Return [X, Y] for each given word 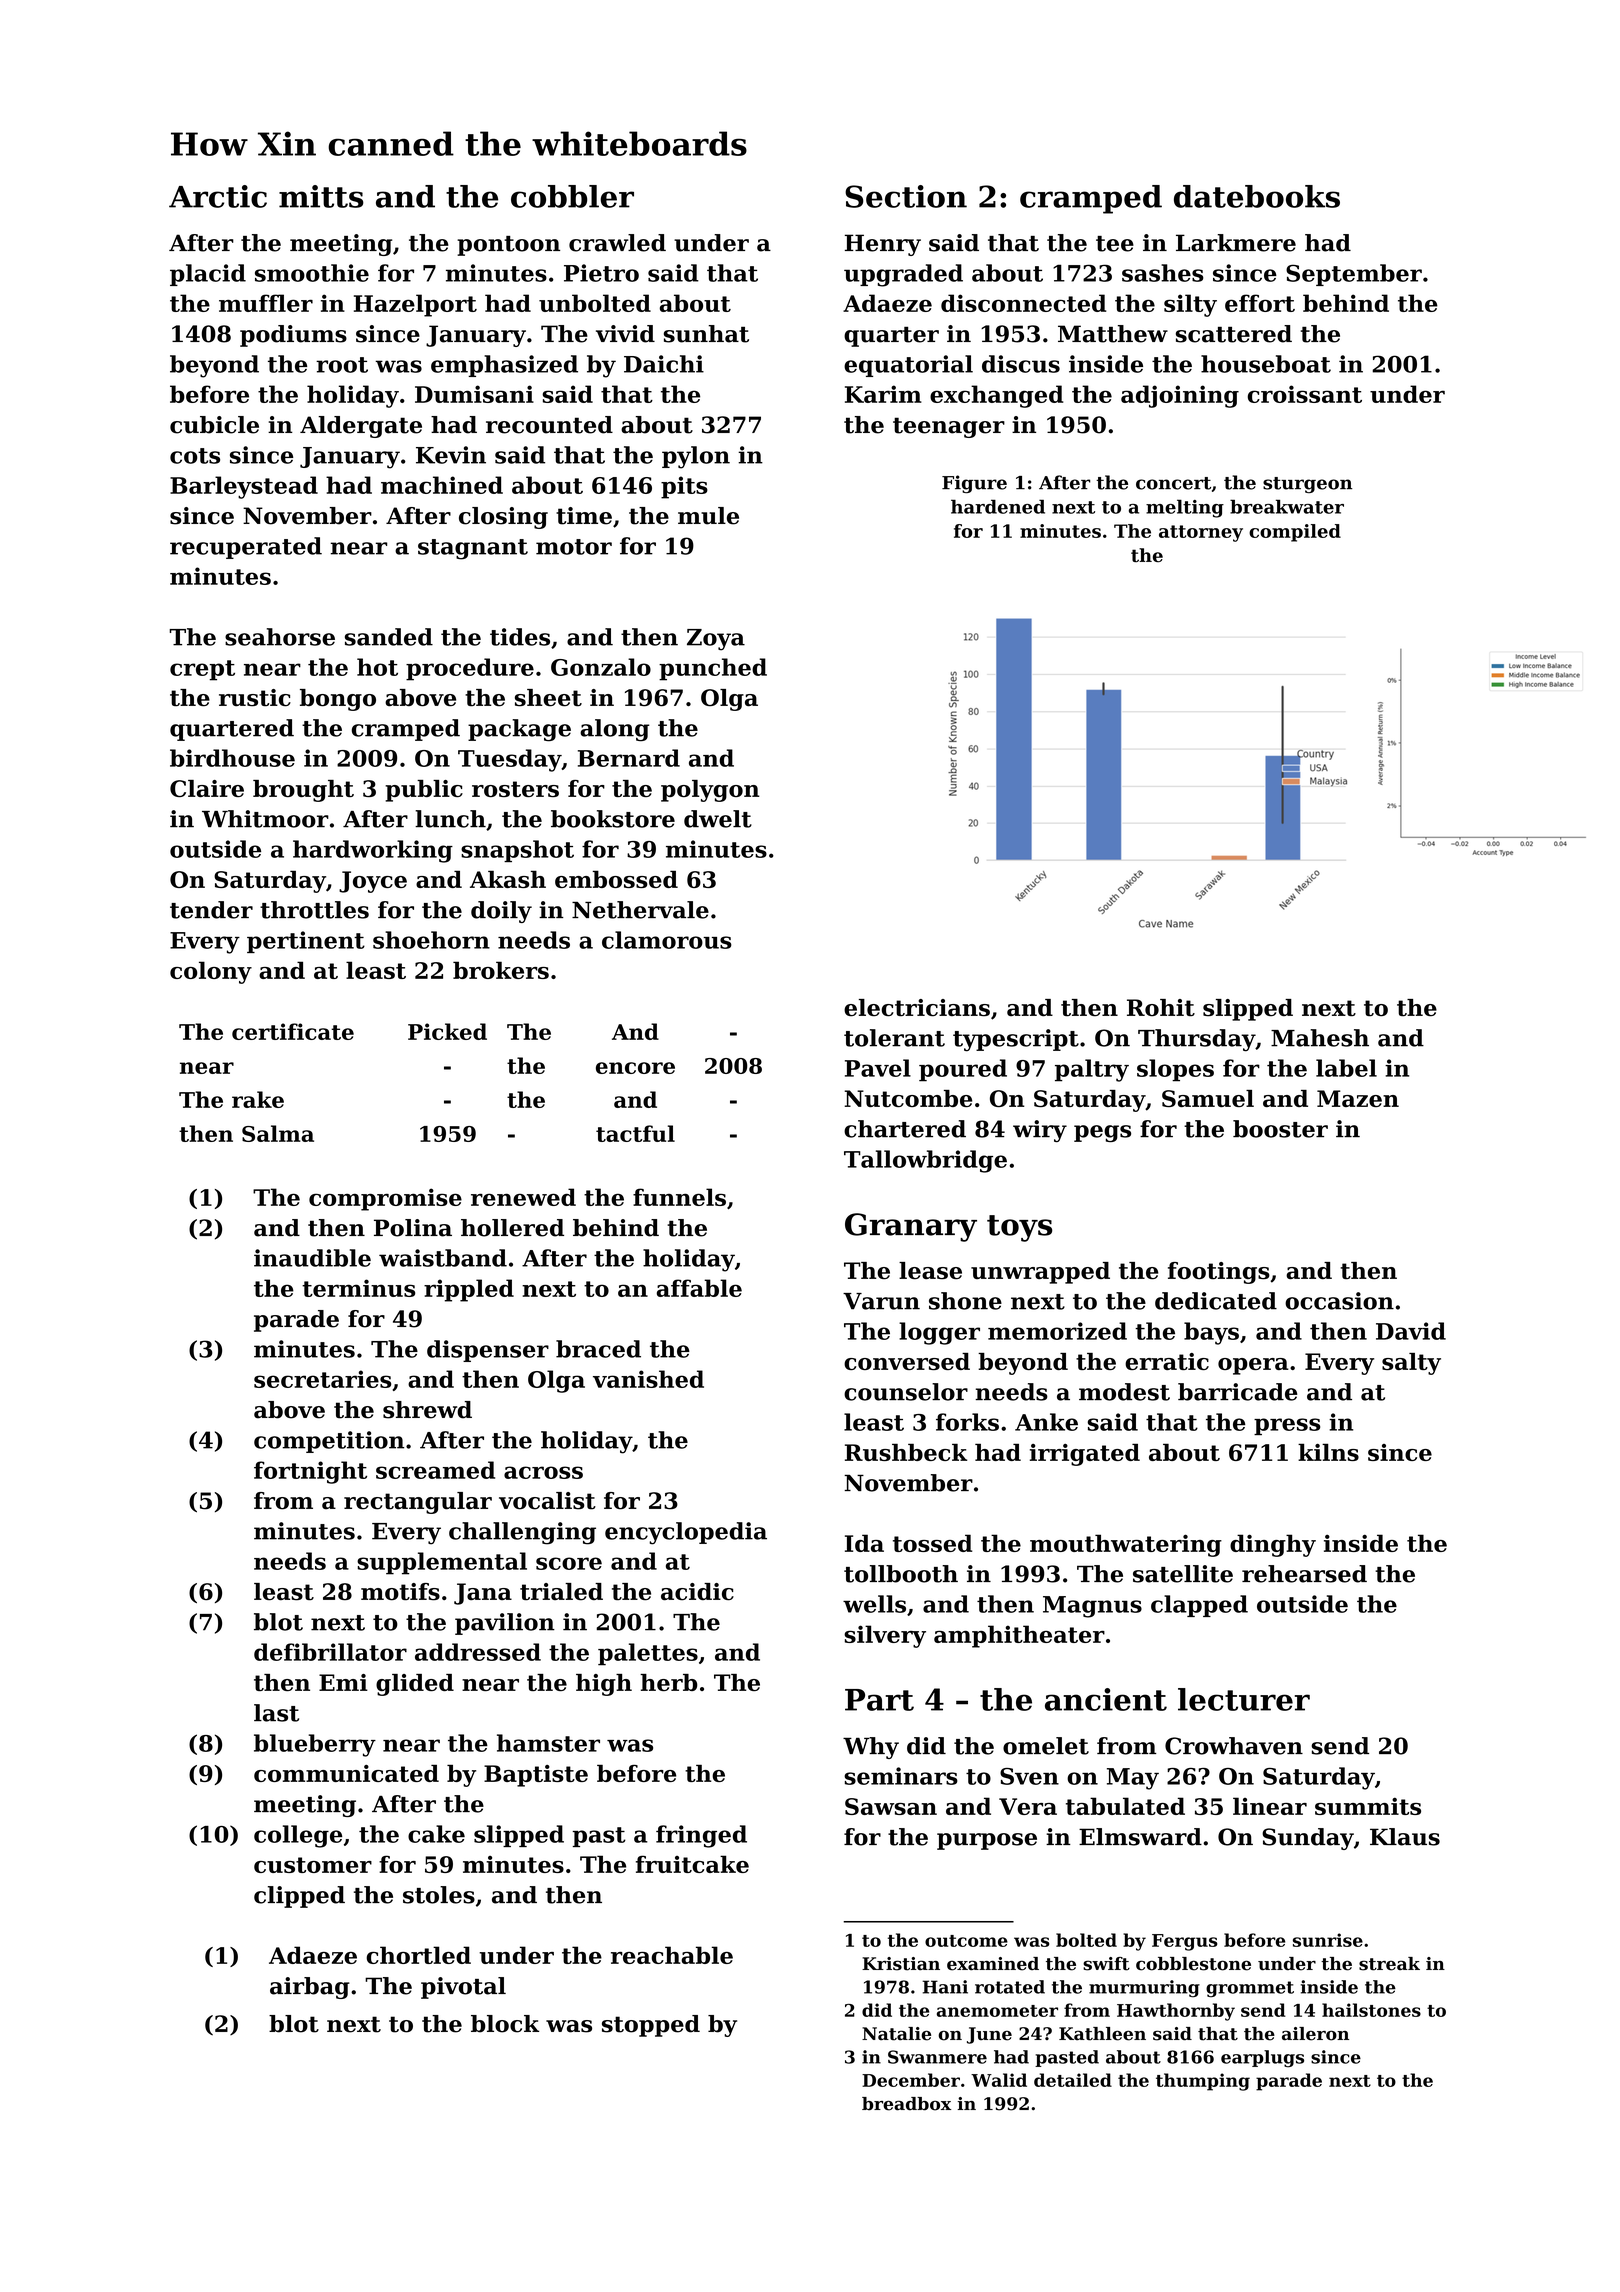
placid [208, 275]
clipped [299, 1897]
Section [906, 196]
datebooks [1257, 196]
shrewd [427, 1410]
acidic [697, 1592]
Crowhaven [1234, 1746]
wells [874, 1604]
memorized [1057, 1331]
